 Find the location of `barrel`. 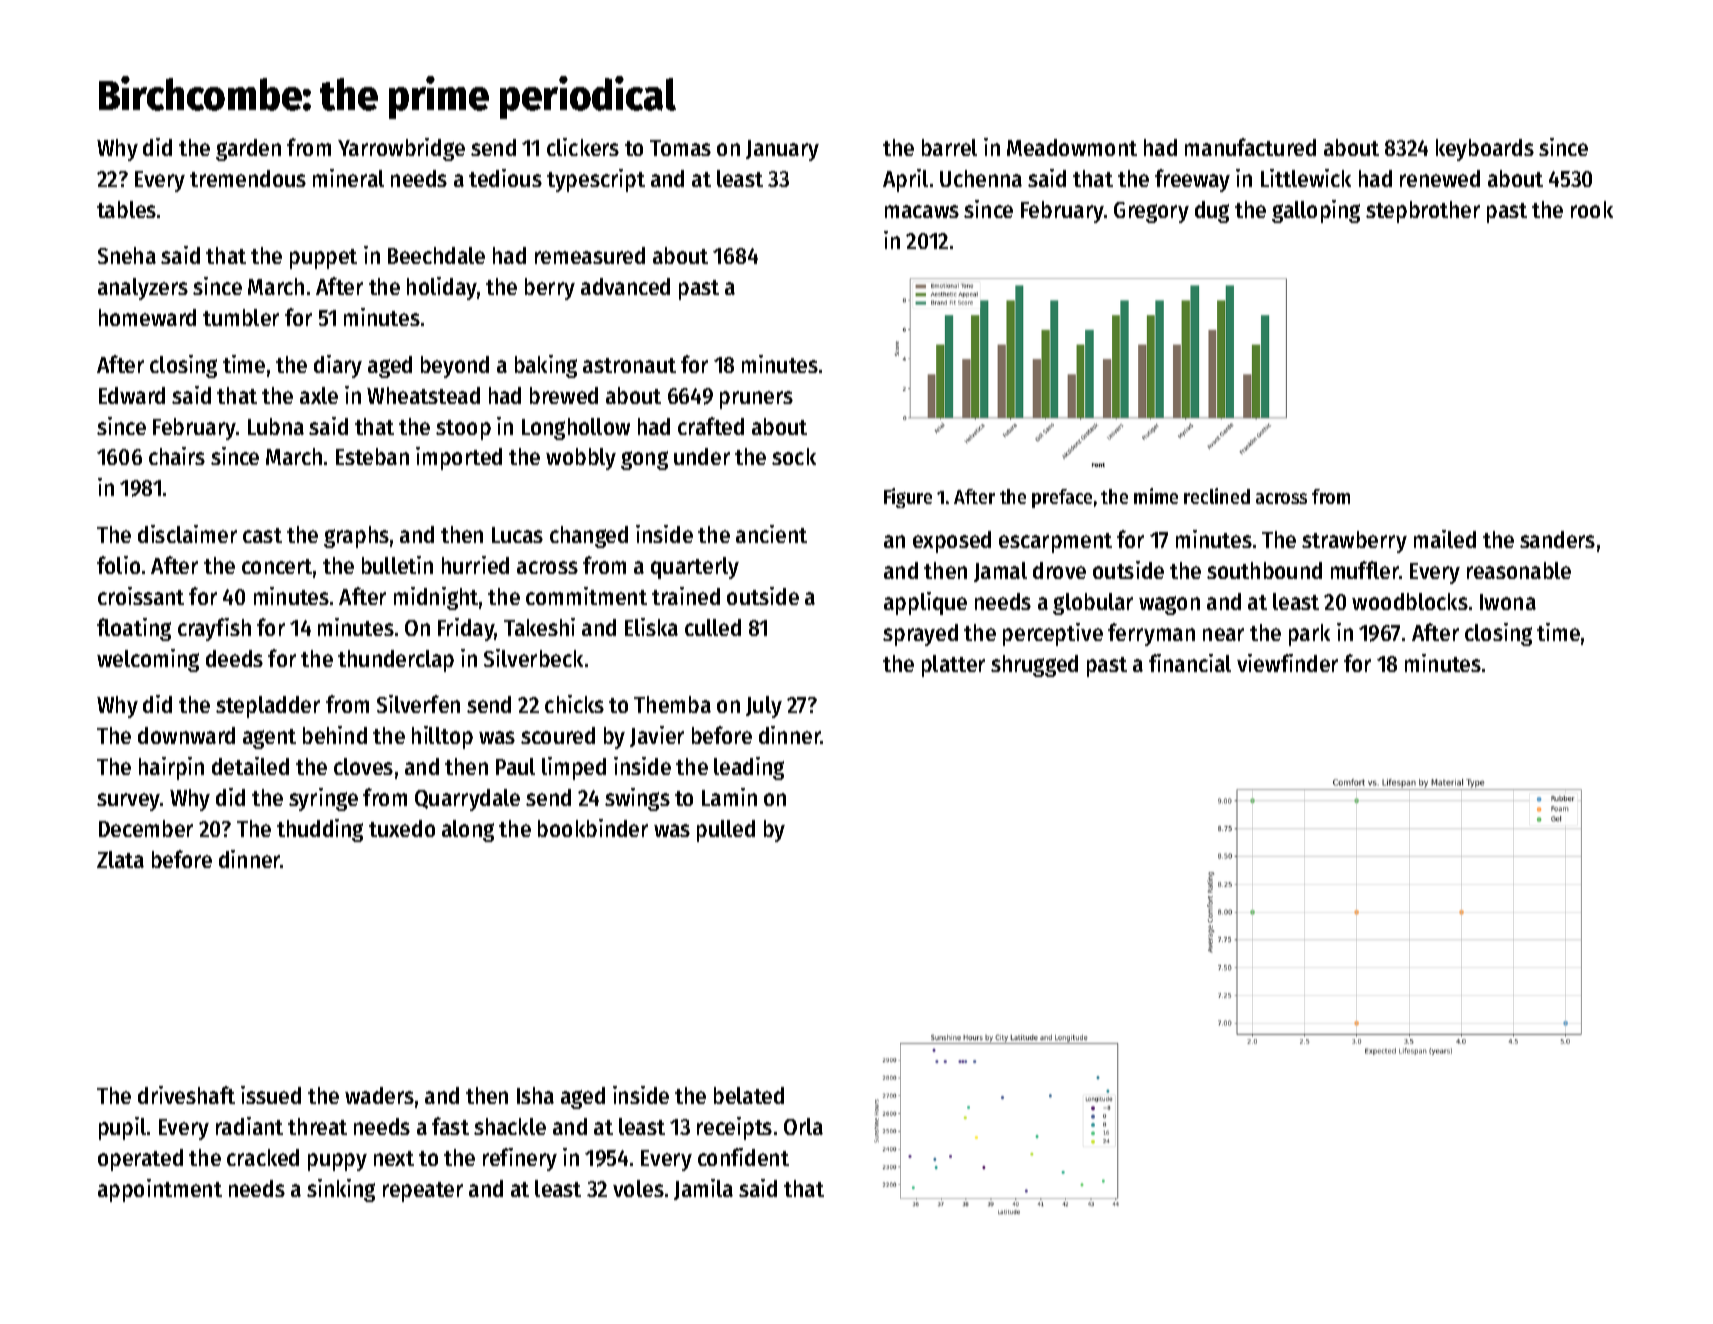

barrel is located at coordinates (949, 147).
